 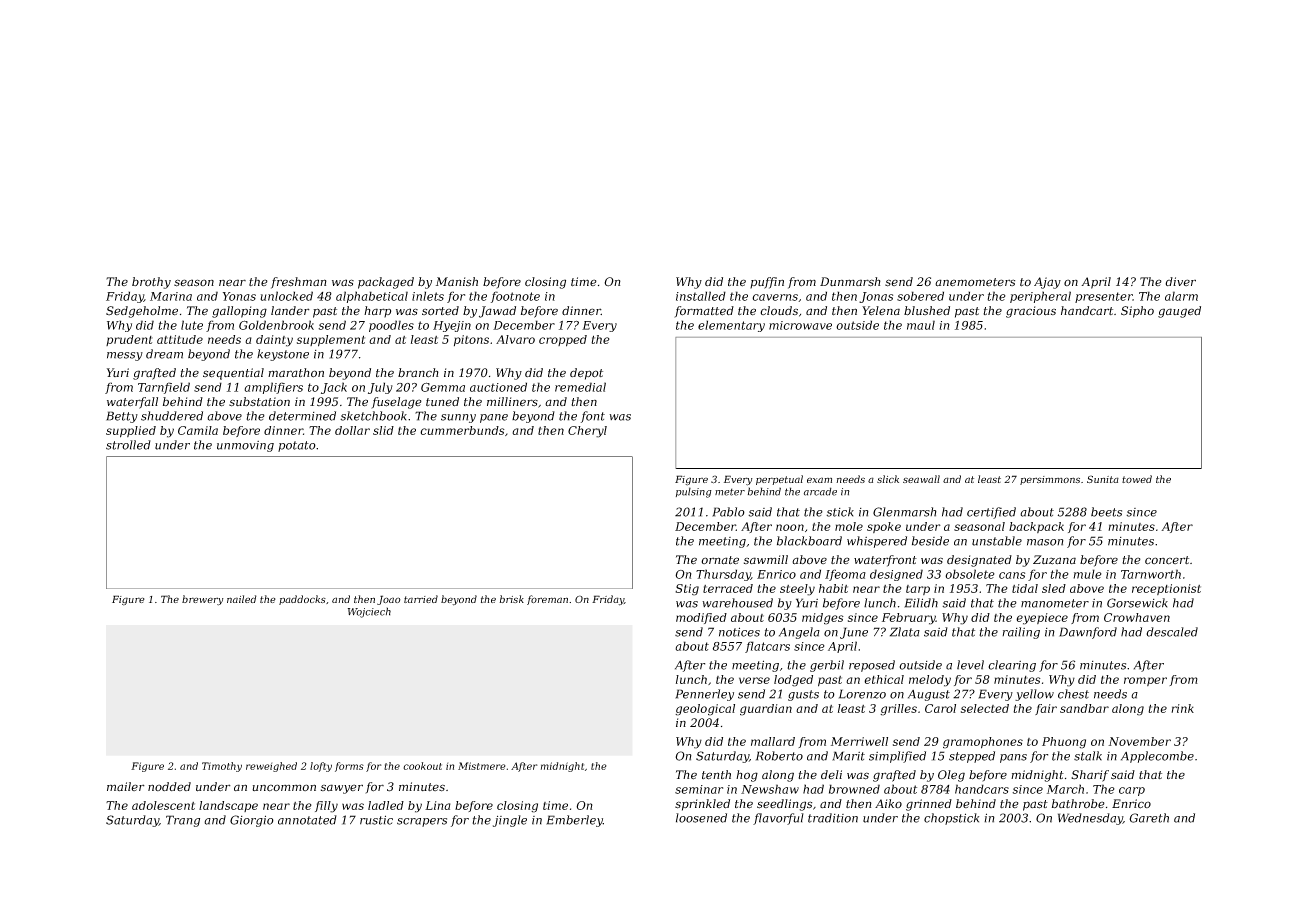 I want to click on Camila, so click(x=198, y=430).
